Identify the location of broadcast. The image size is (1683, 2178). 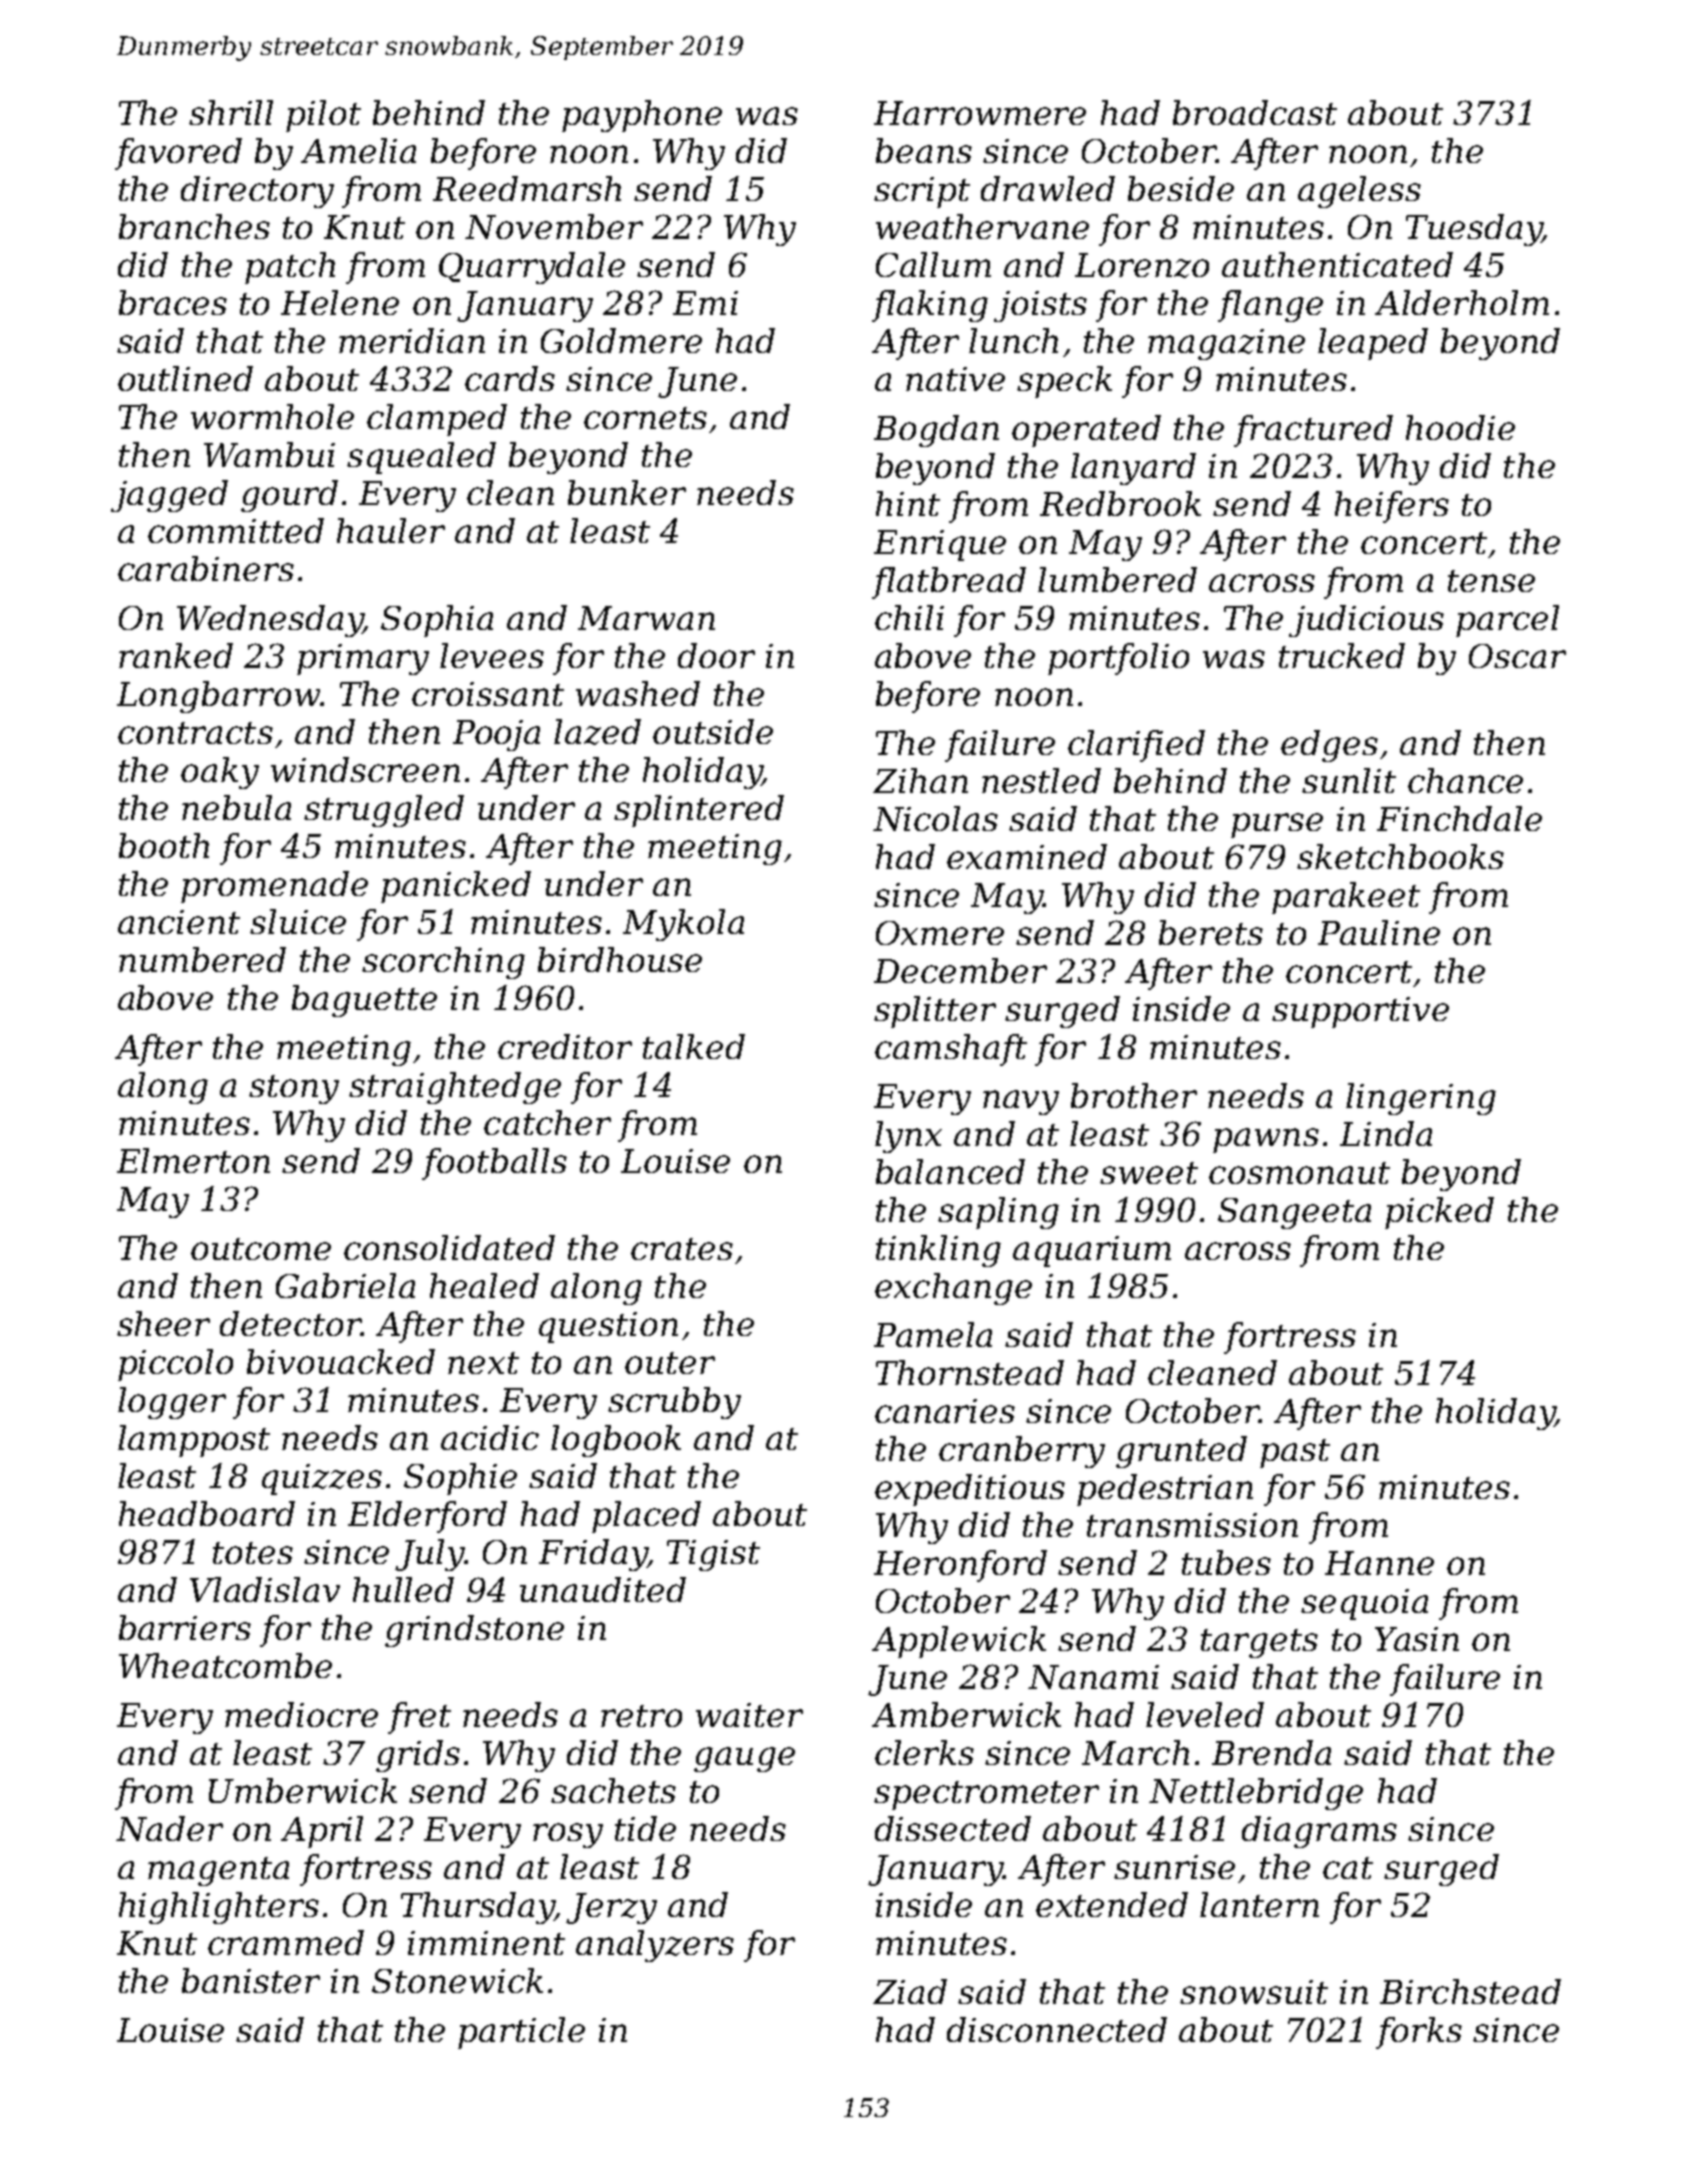
(1255, 112).
